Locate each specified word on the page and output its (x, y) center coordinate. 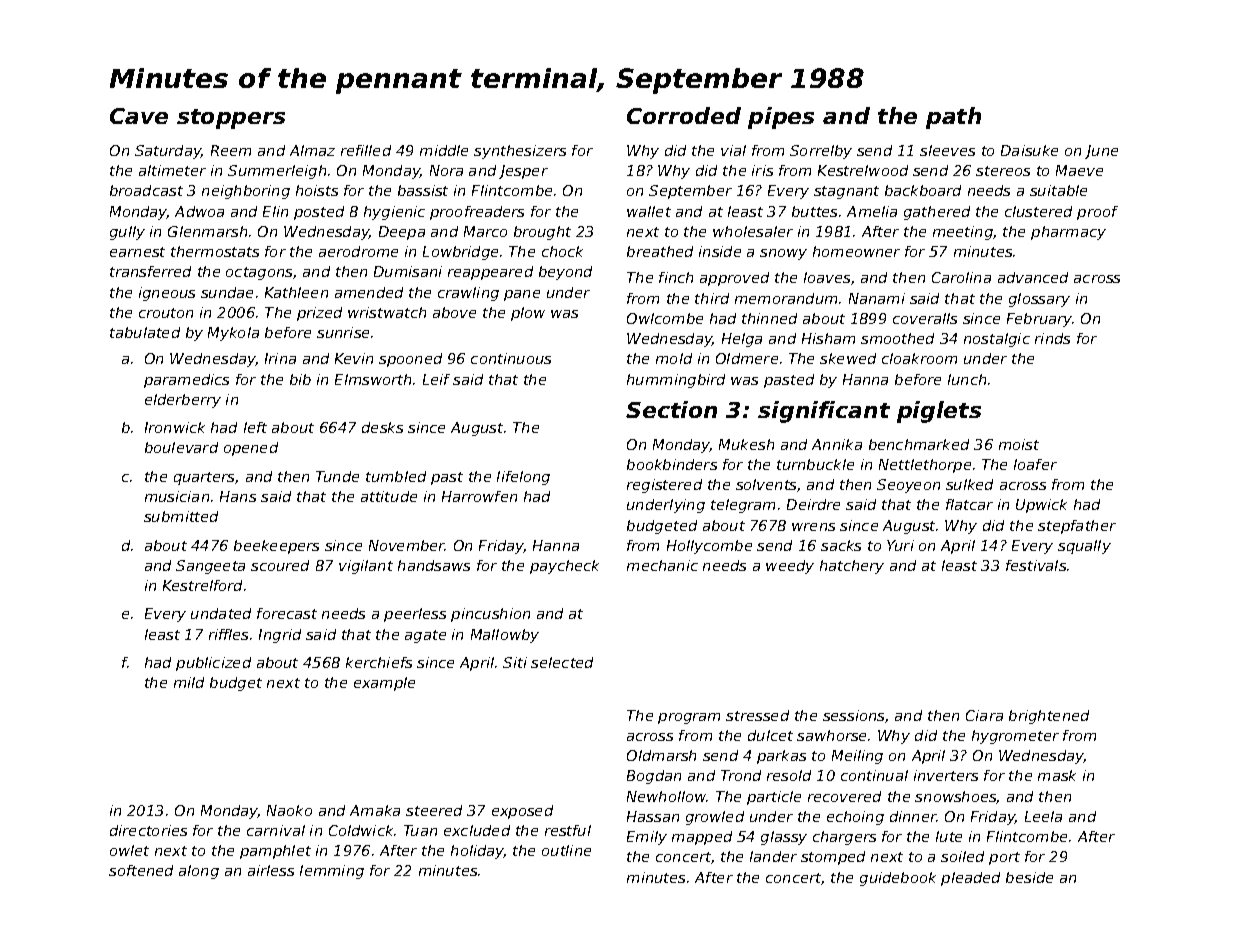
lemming (332, 872)
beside (1029, 877)
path (953, 118)
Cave (139, 116)
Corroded (684, 115)
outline (566, 850)
